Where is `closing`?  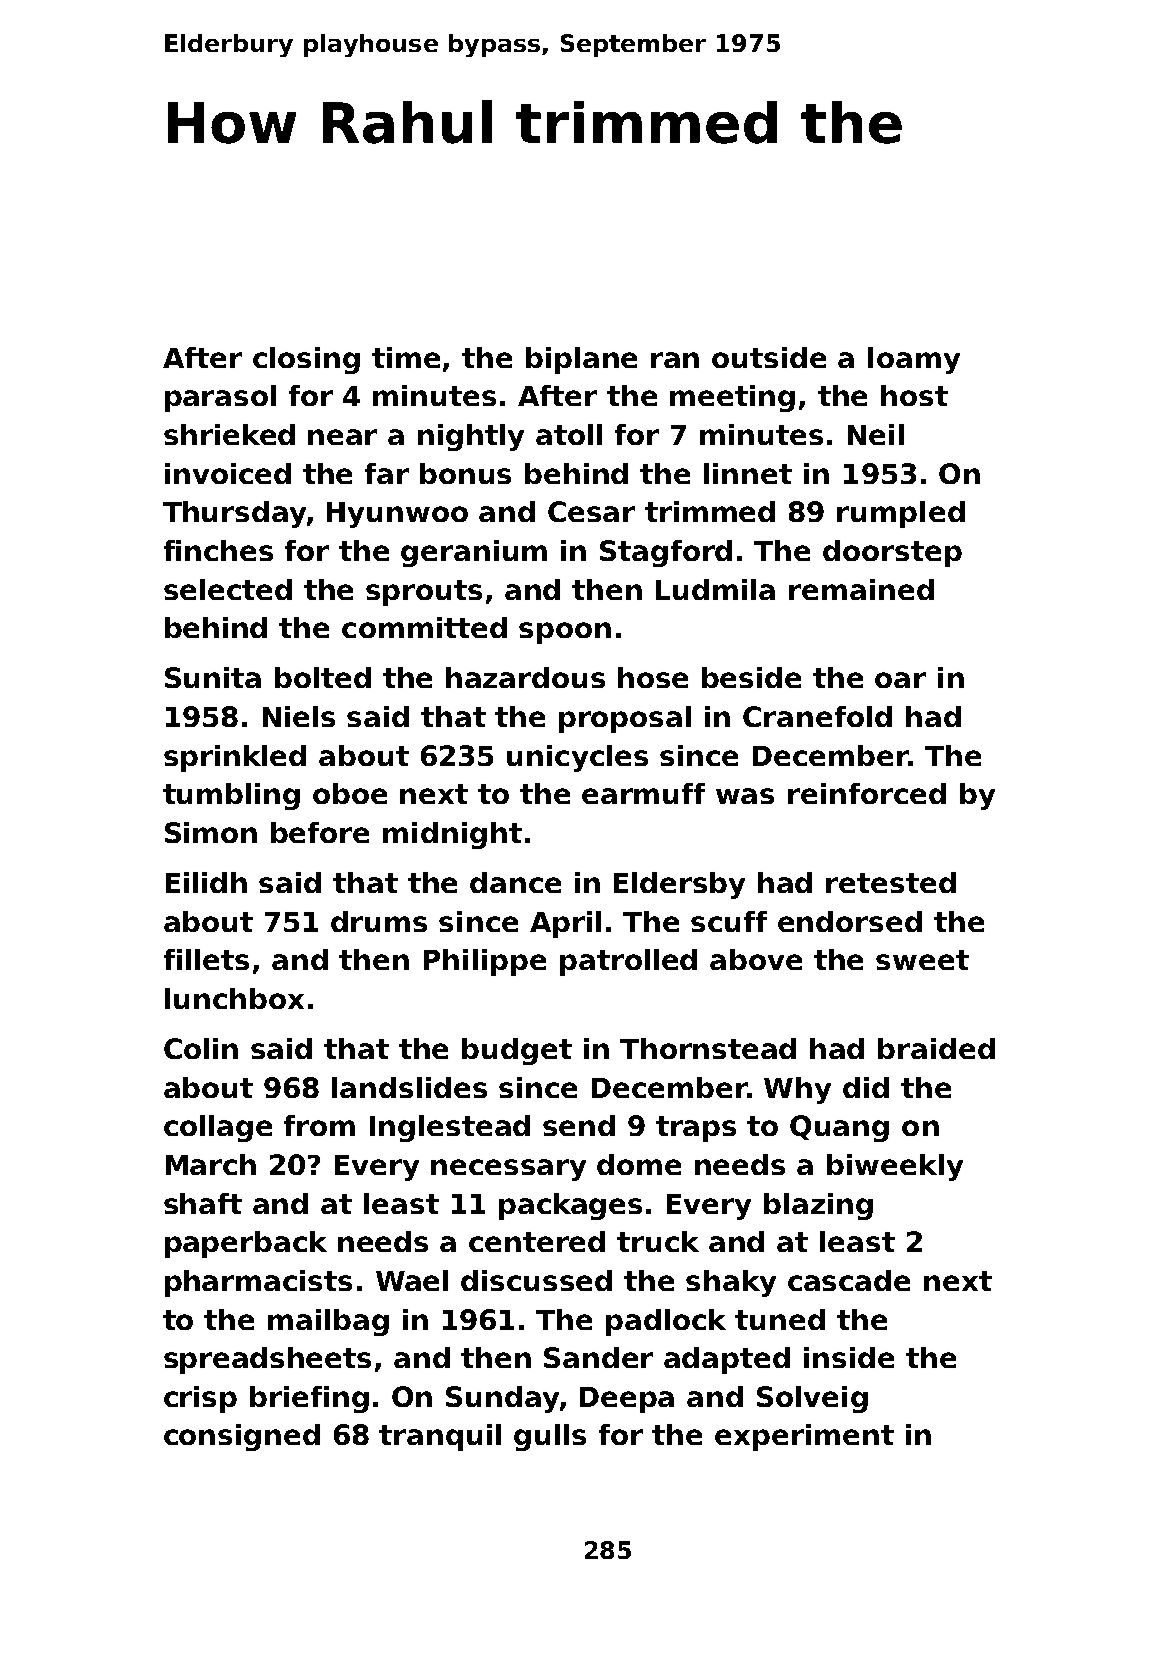
closing is located at coordinates (306, 360).
